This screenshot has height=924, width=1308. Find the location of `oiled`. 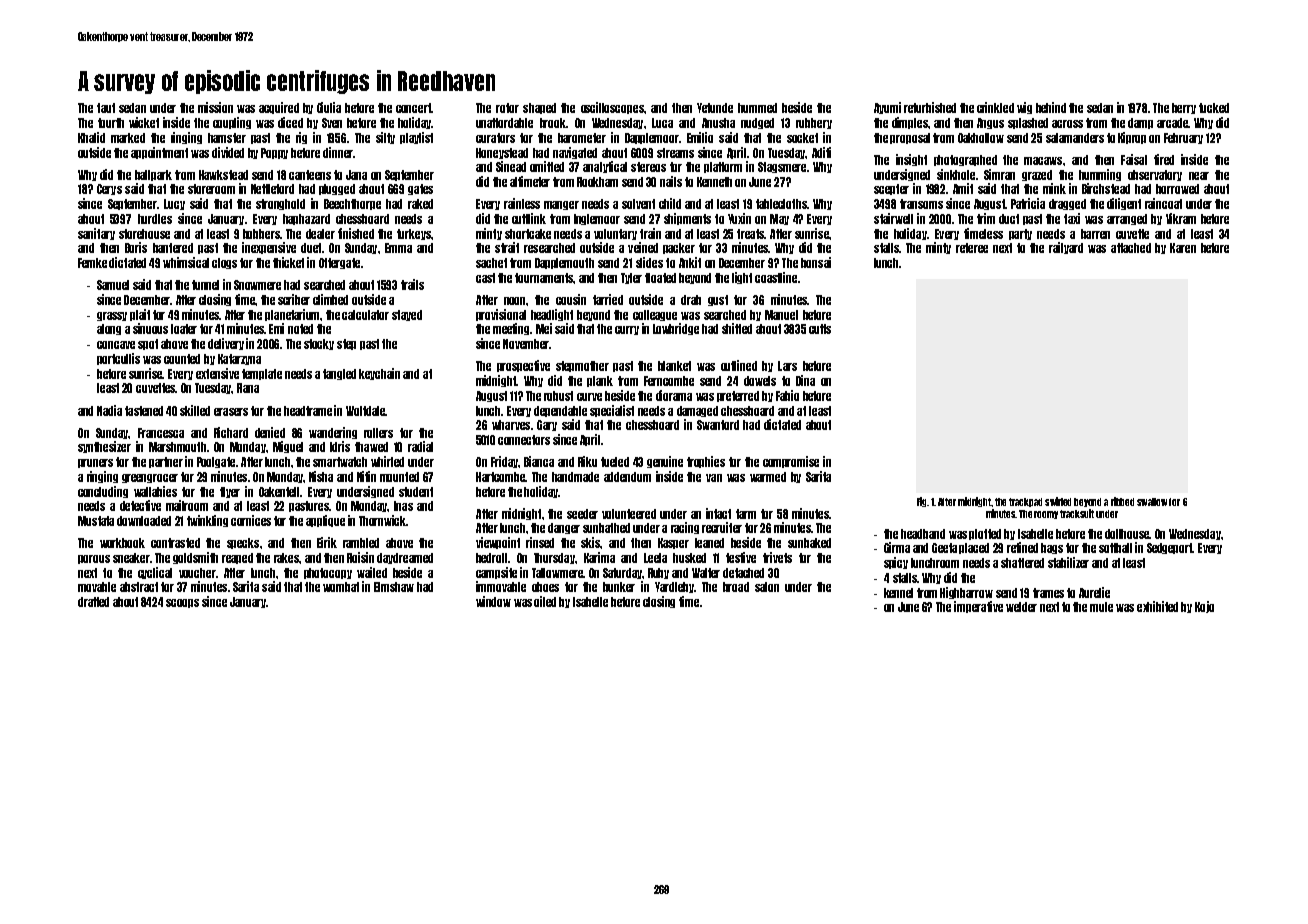

oiled is located at coordinates (545, 601).
